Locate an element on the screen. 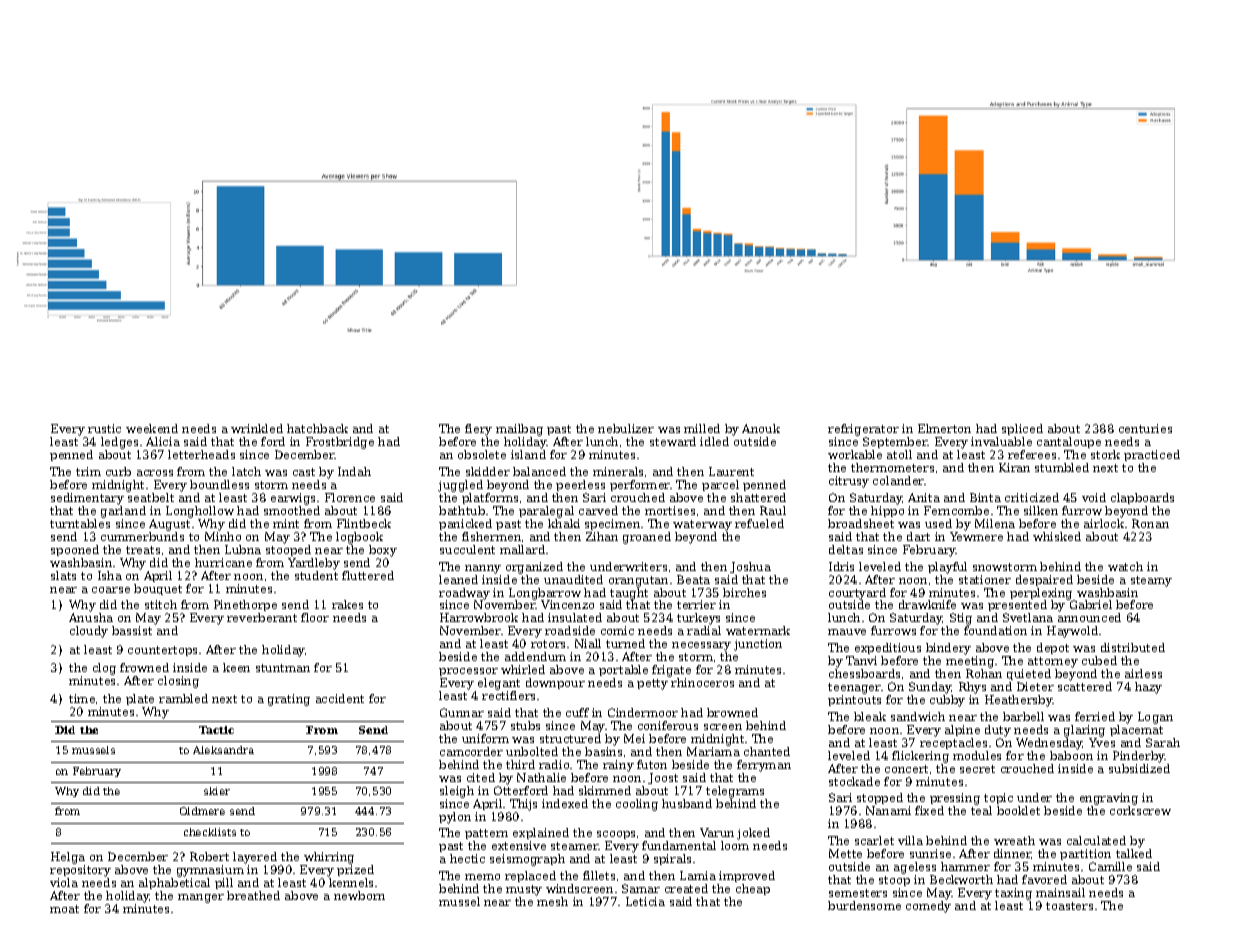 This screenshot has width=1233, height=952. subsidized is located at coordinates (1139, 768).
